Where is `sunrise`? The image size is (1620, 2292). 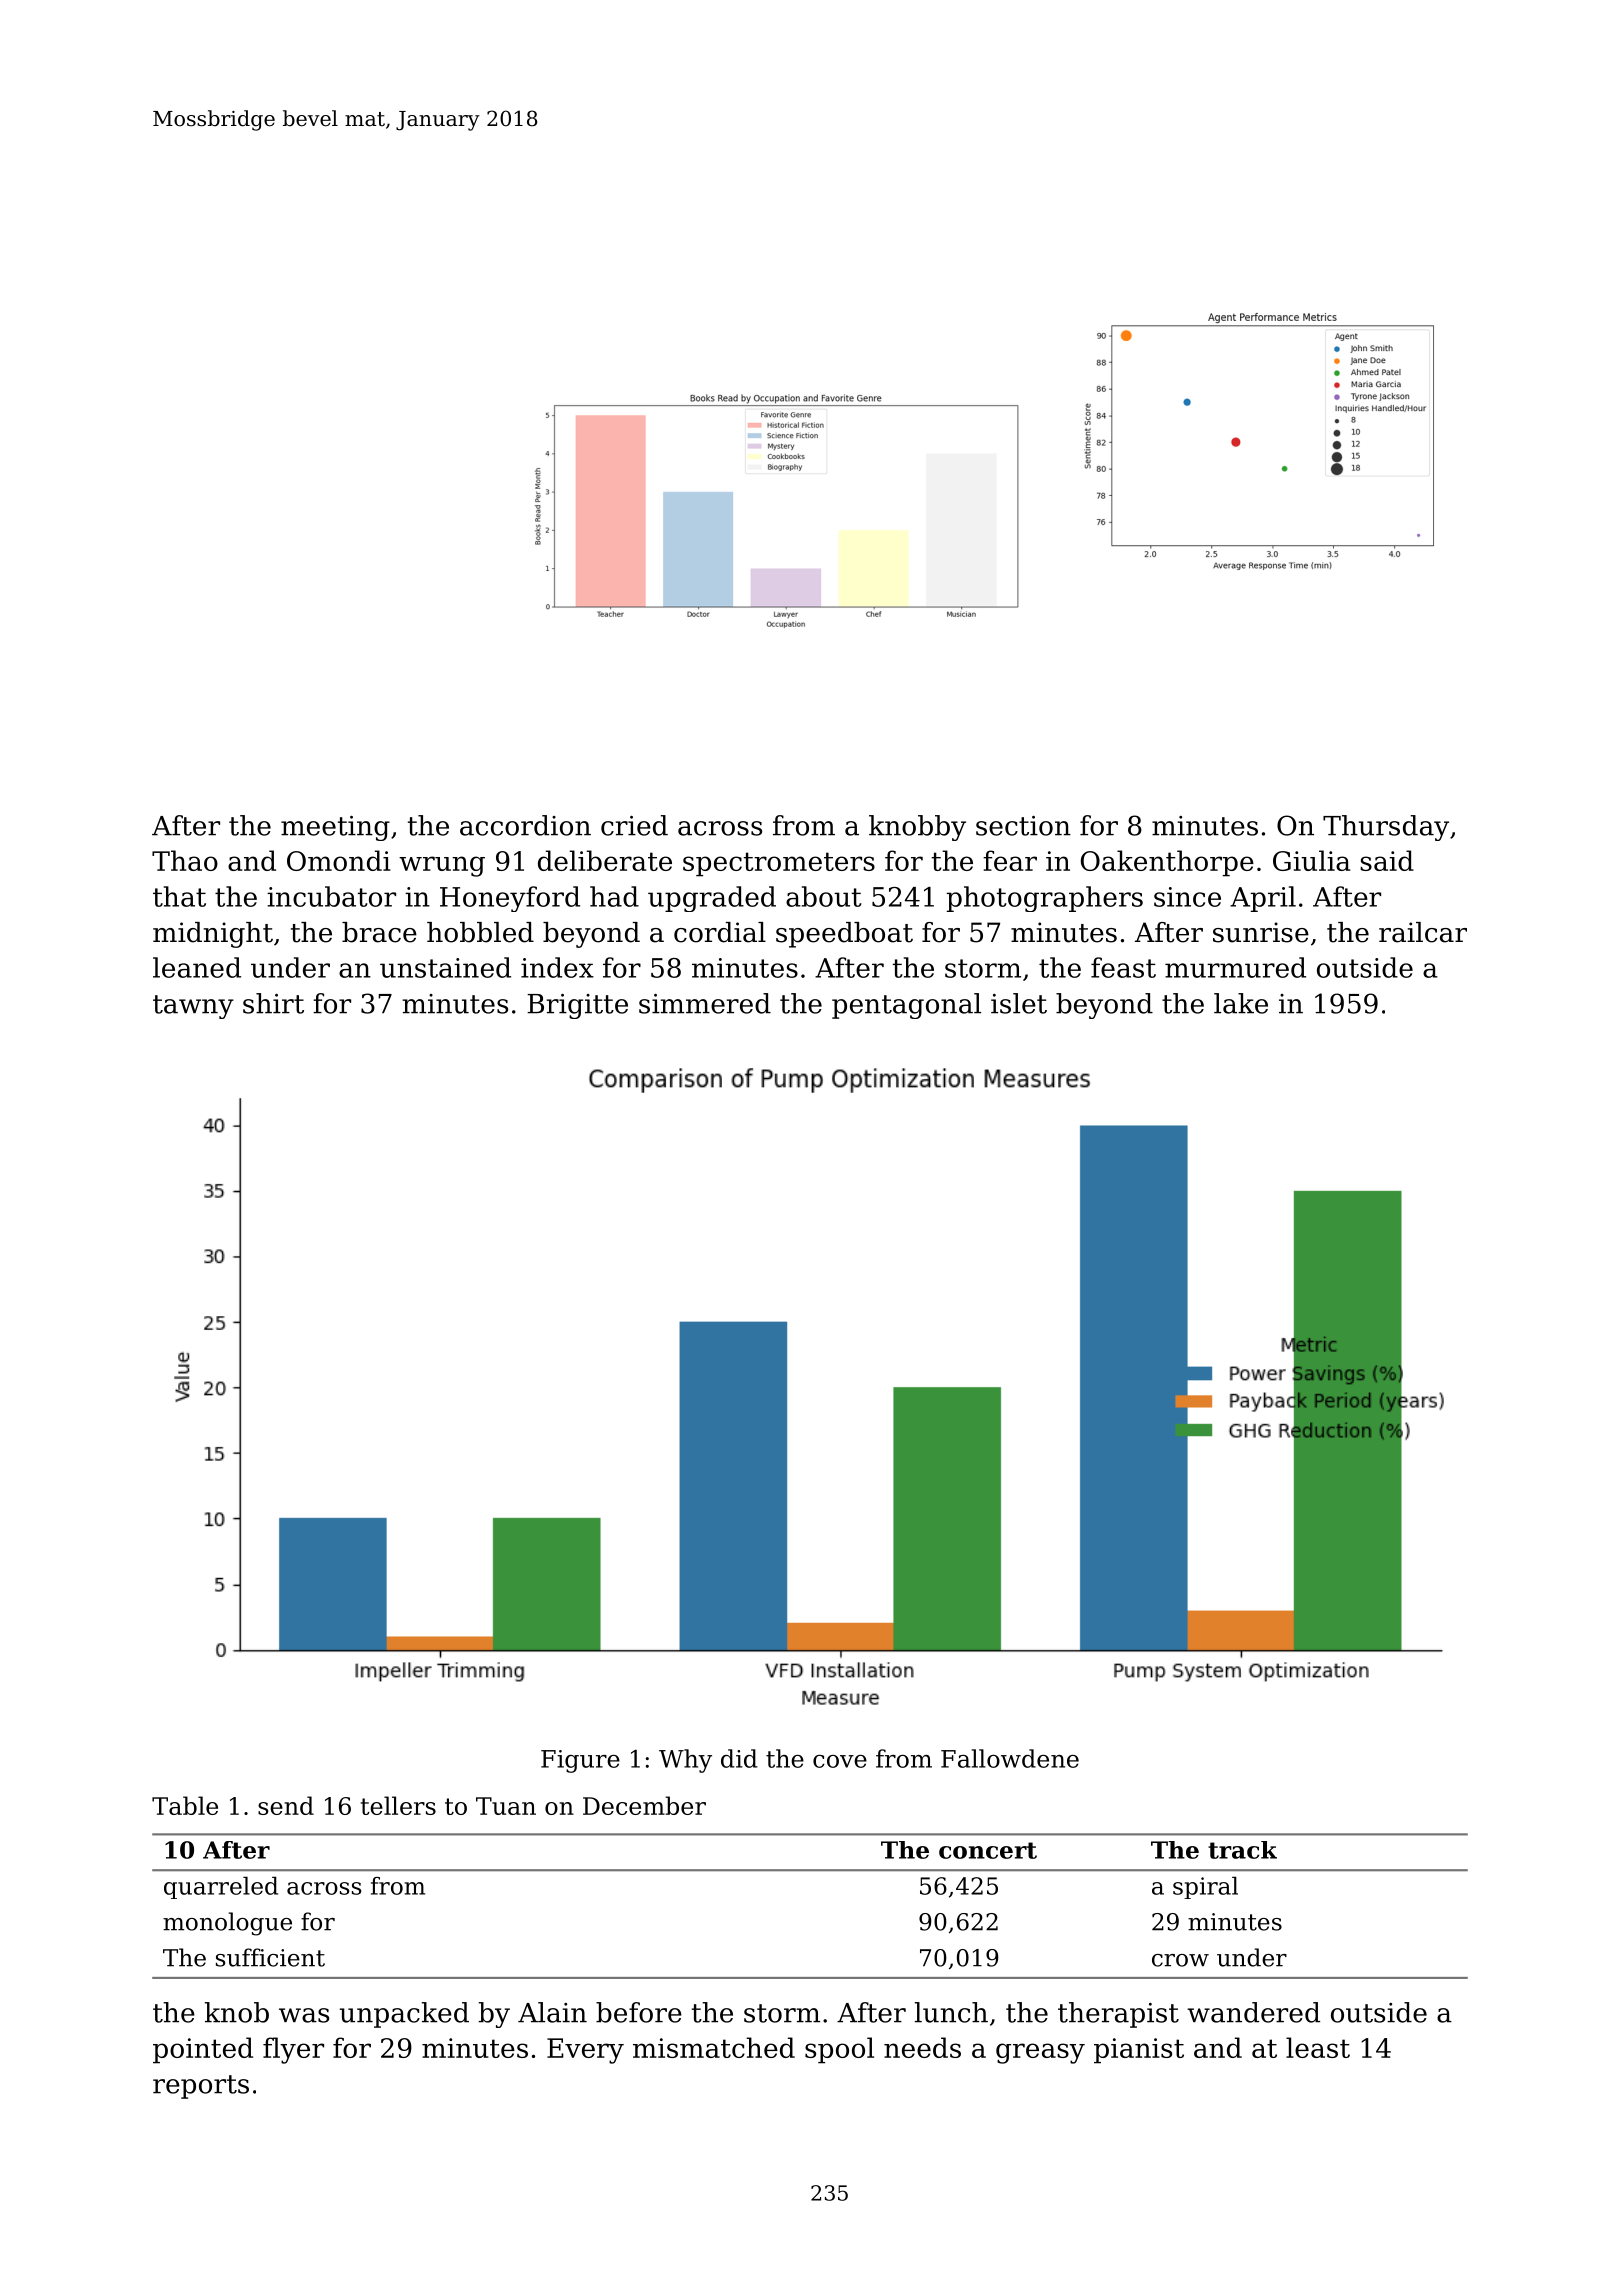
sunrise is located at coordinates (1261, 932).
